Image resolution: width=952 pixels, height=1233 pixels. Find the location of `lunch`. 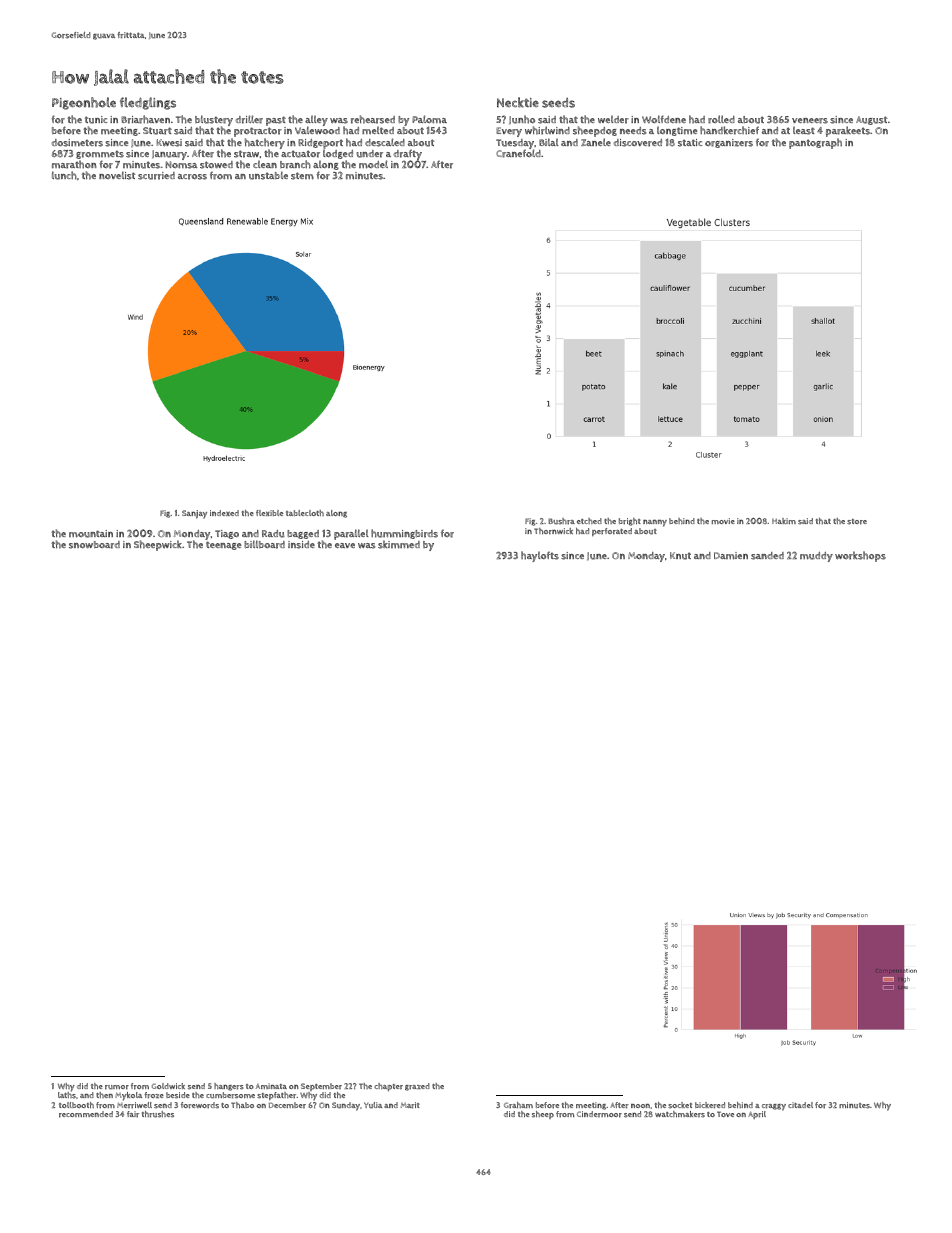

lunch is located at coordinates (64, 175).
